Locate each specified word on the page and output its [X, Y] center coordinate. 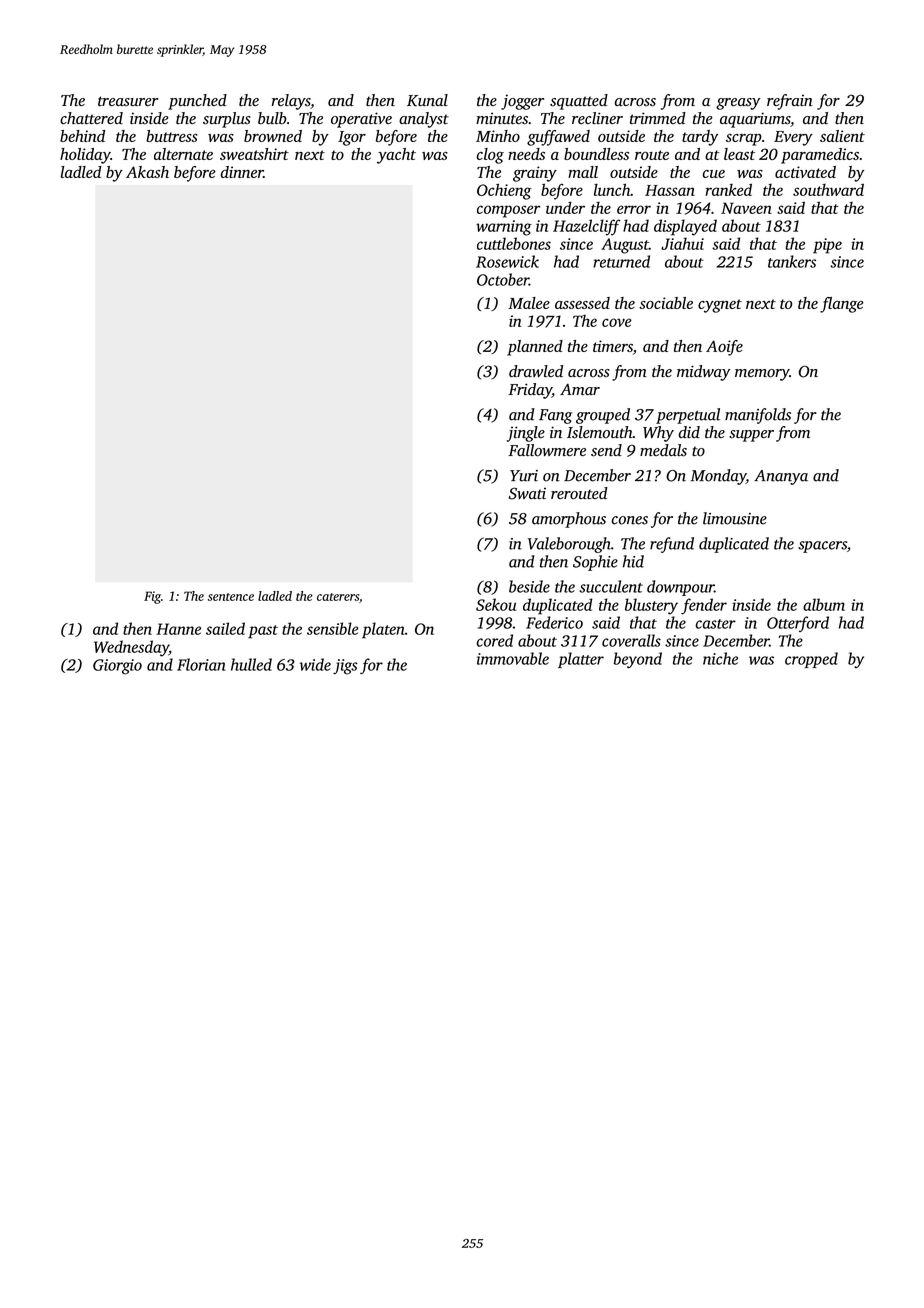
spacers [823, 547]
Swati [527, 493]
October [503, 279]
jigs [345, 667]
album [824, 604]
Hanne [178, 629]
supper [751, 436]
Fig [152, 597]
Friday [530, 391]
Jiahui [682, 243]
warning [504, 228]
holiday [85, 156]
